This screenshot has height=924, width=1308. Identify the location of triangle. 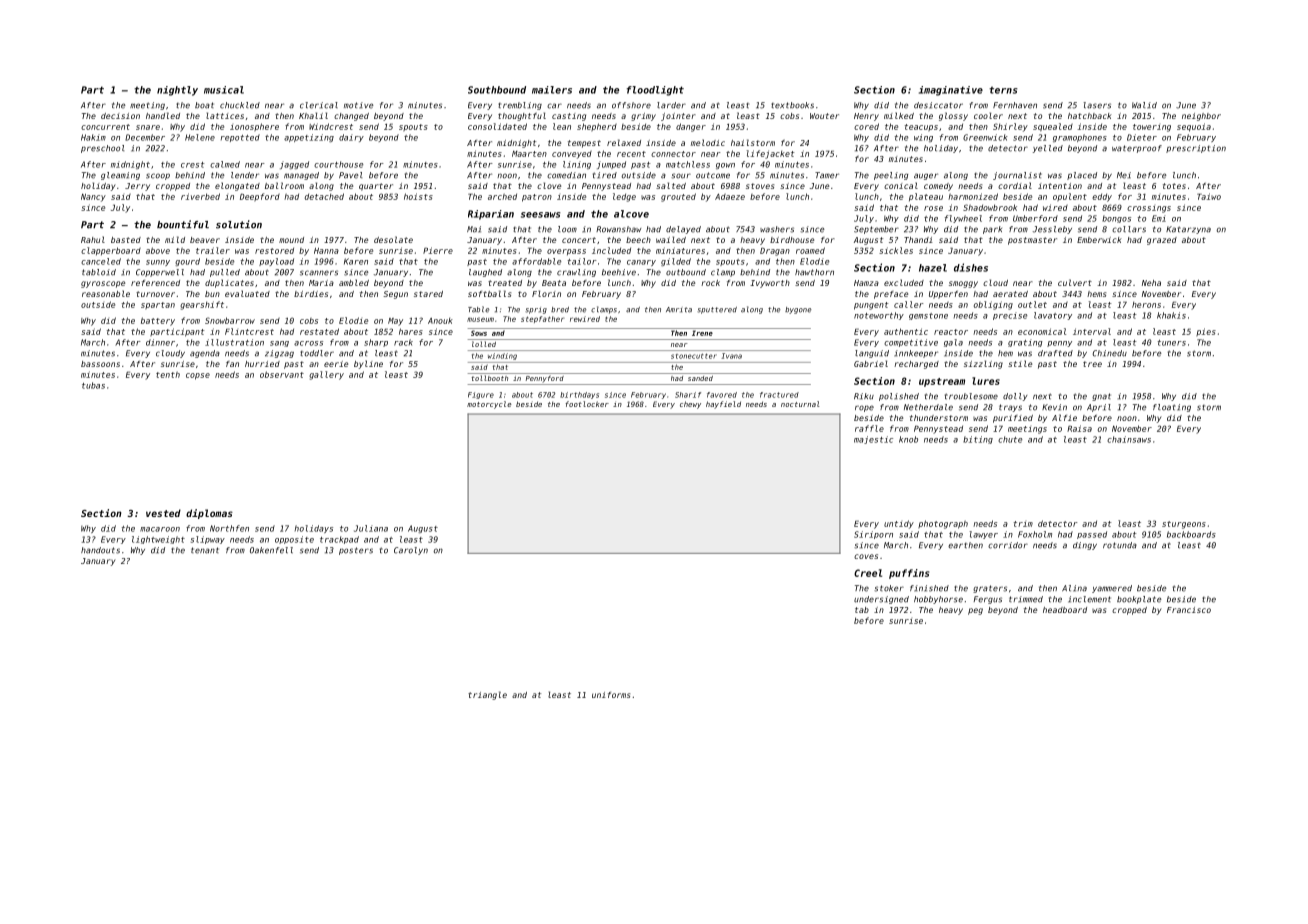
(487, 695).
